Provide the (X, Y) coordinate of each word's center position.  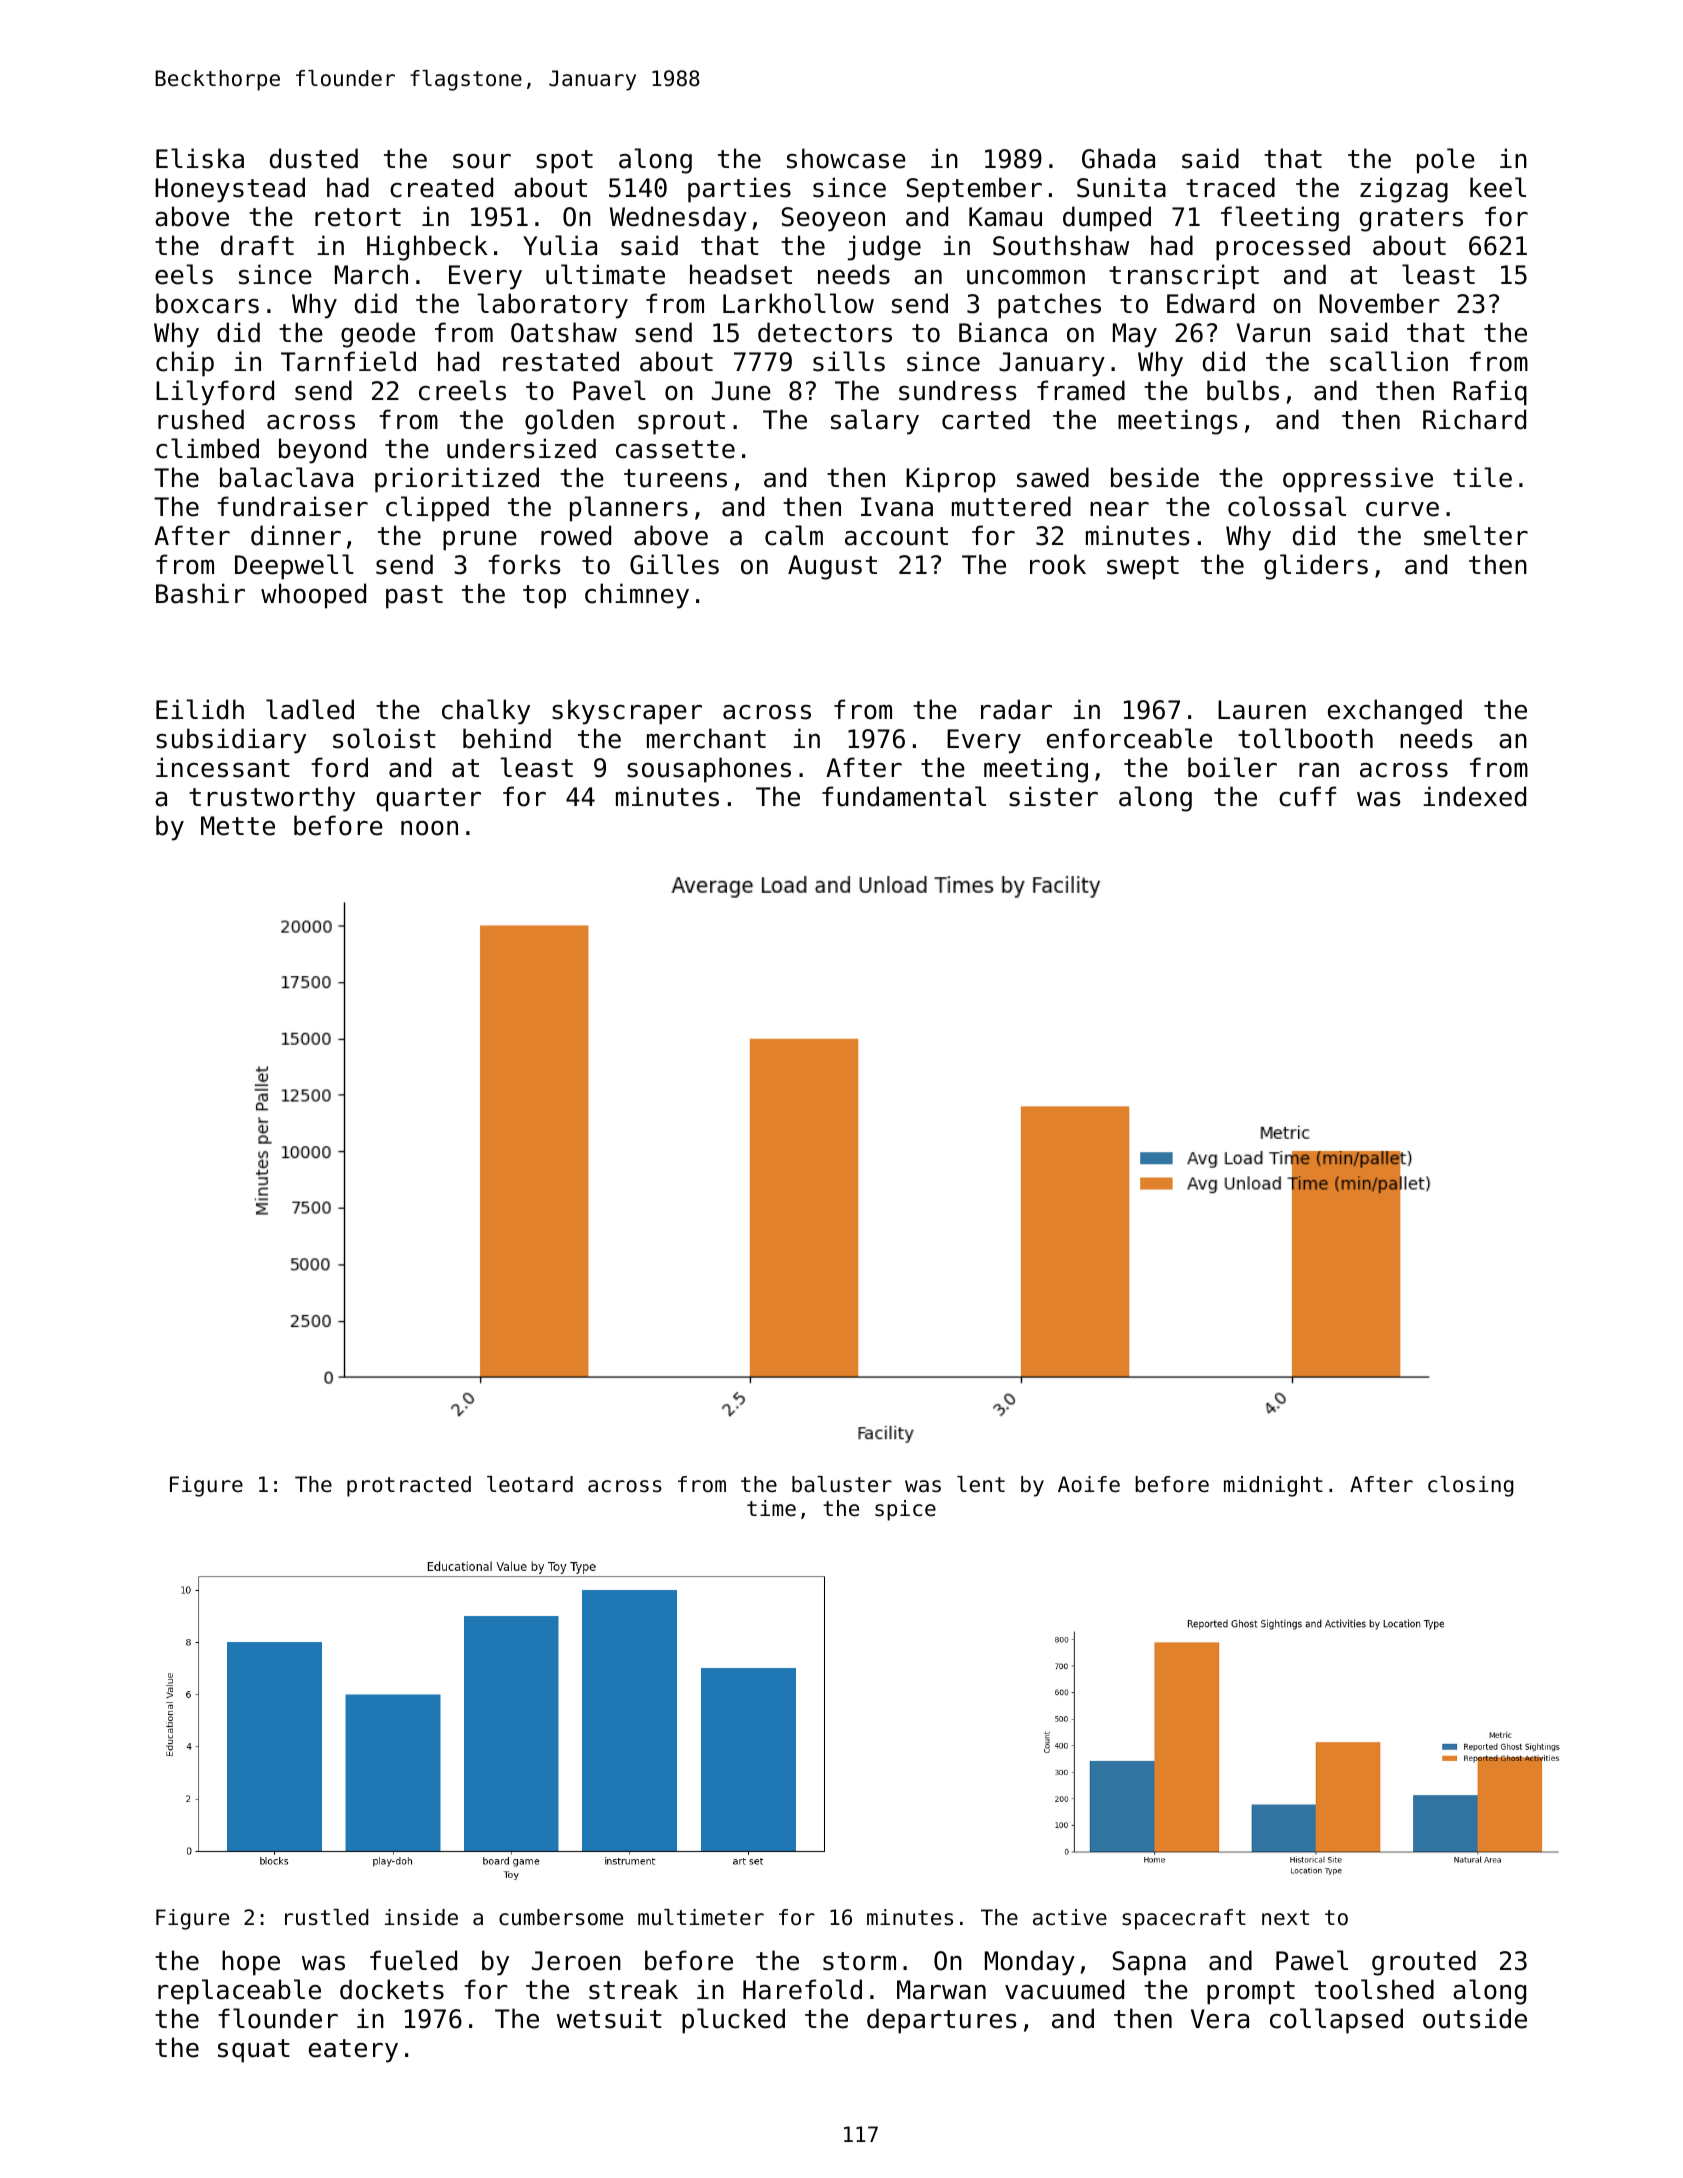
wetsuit (609, 2018)
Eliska (200, 158)
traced (1230, 187)
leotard (530, 1484)
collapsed (1336, 2021)
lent (981, 1484)
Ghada (1118, 158)
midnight (1273, 1486)
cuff (1307, 796)
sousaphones (709, 770)
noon (429, 828)
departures (941, 2021)
